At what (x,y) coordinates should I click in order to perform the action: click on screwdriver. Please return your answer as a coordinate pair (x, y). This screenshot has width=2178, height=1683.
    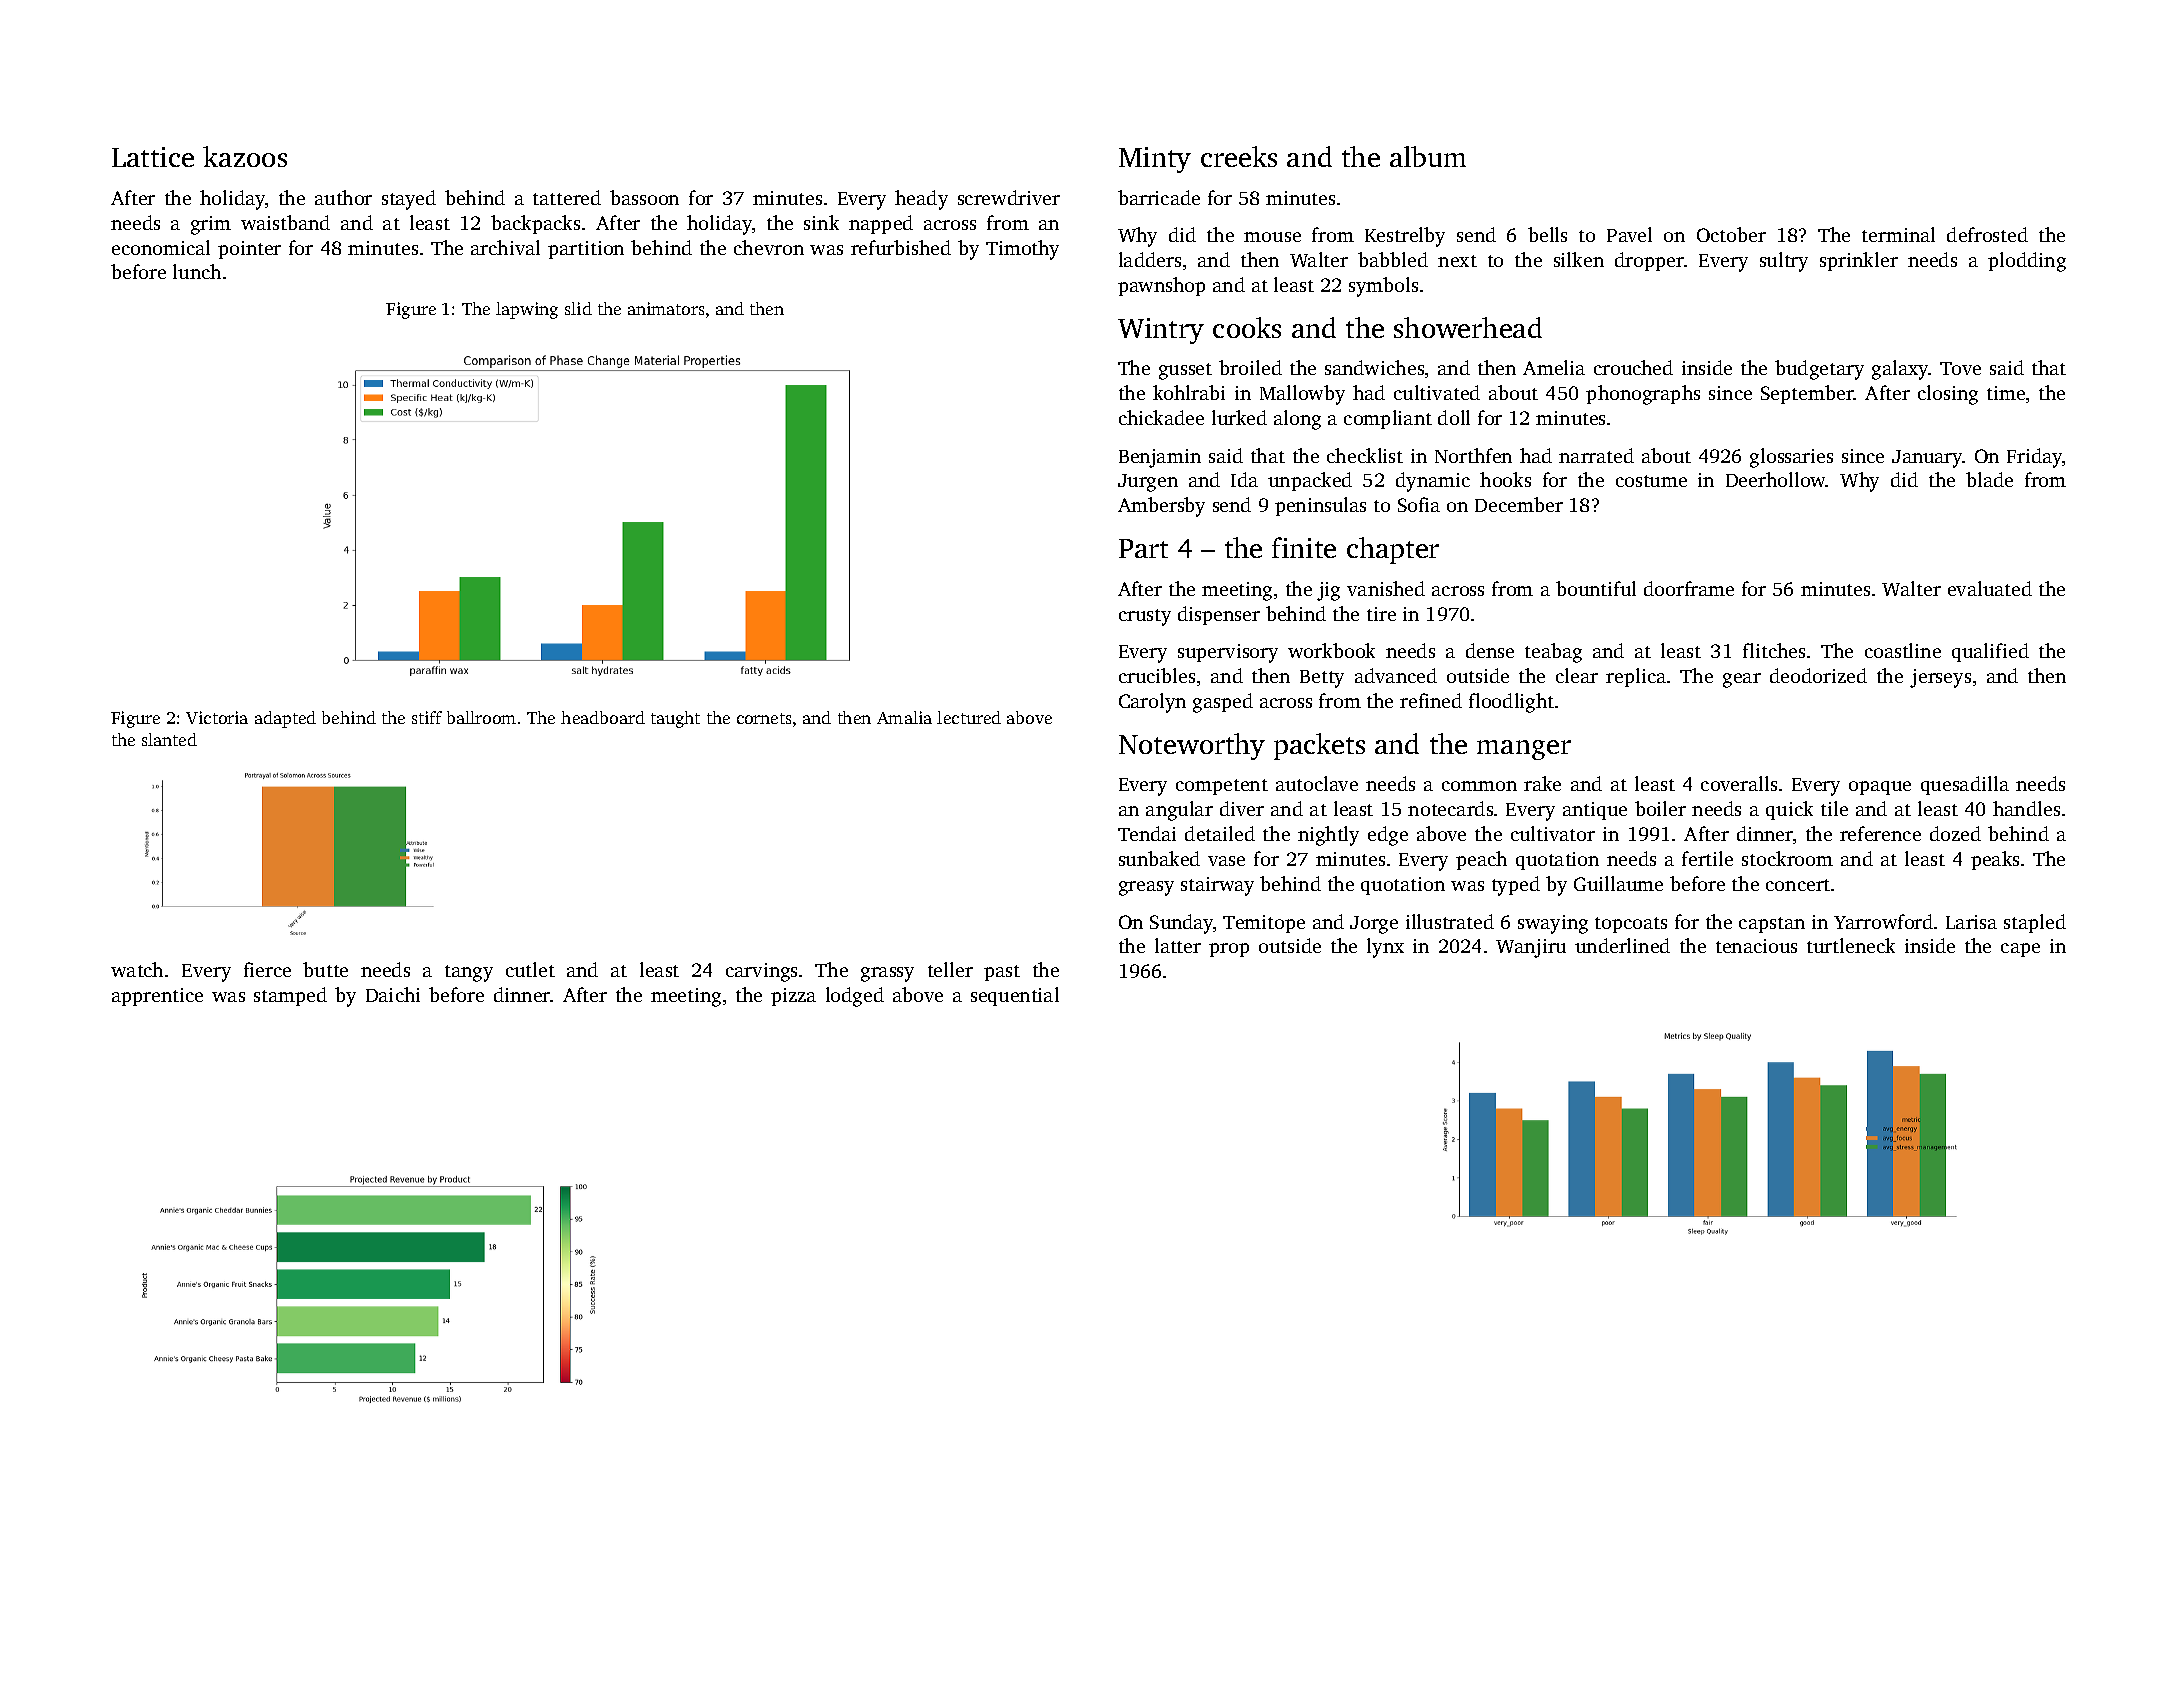
    Looking at the image, I should click on (1009, 197).
